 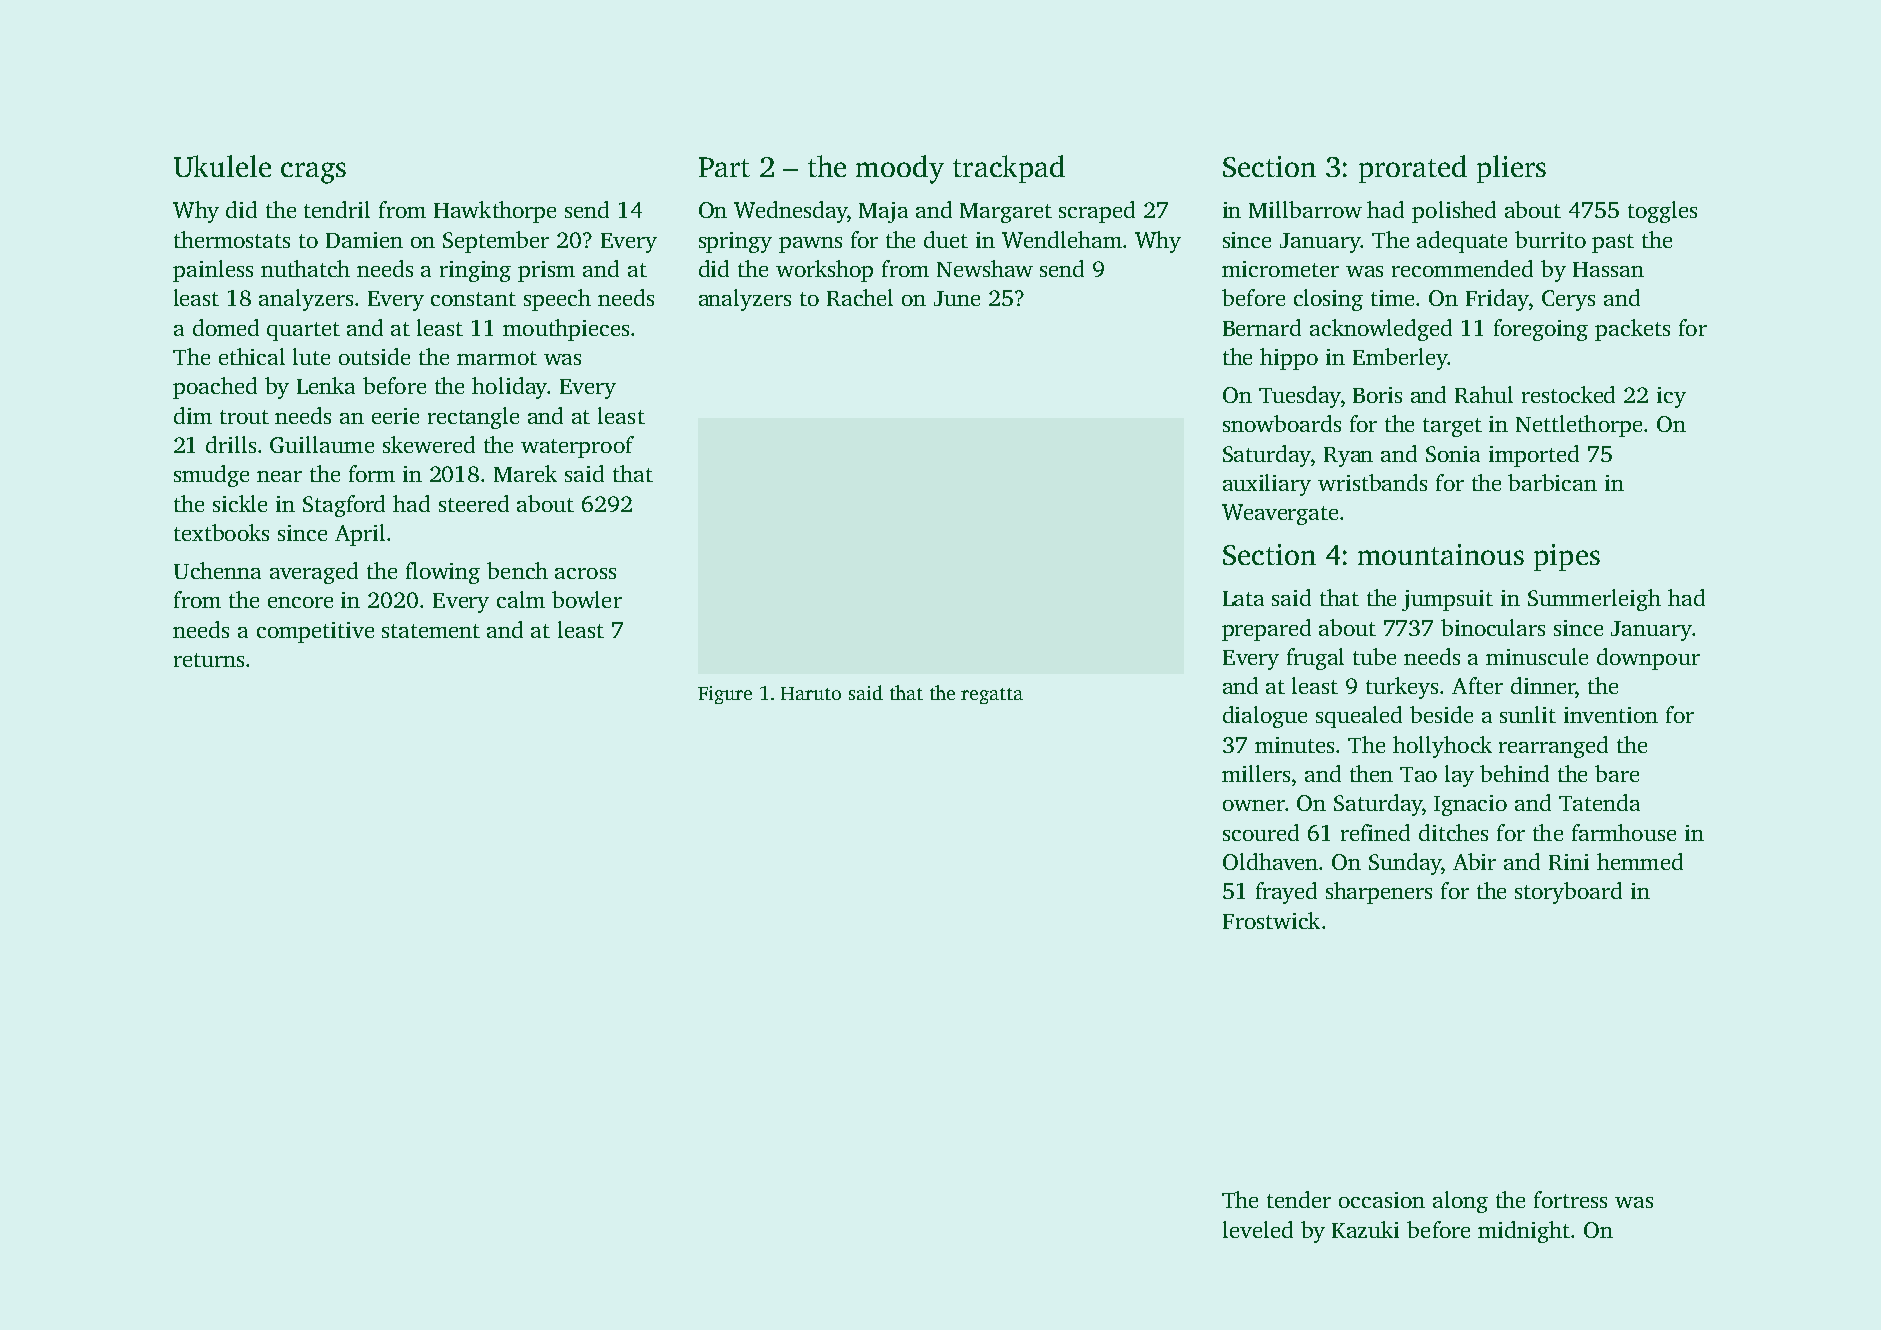 I want to click on constant, so click(x=473, y=299).
